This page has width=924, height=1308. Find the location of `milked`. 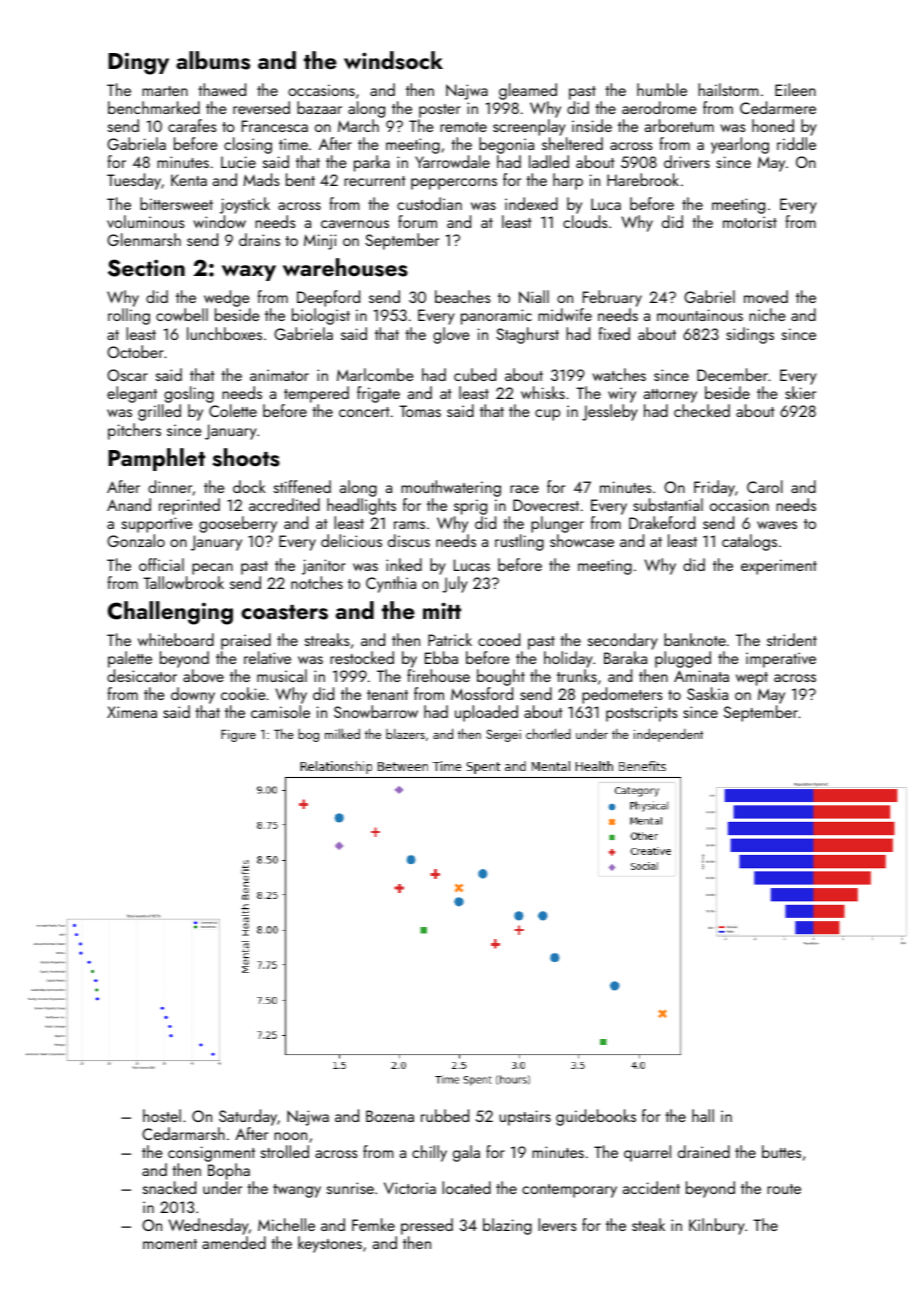

milked is located at coordinates (342, 733).
